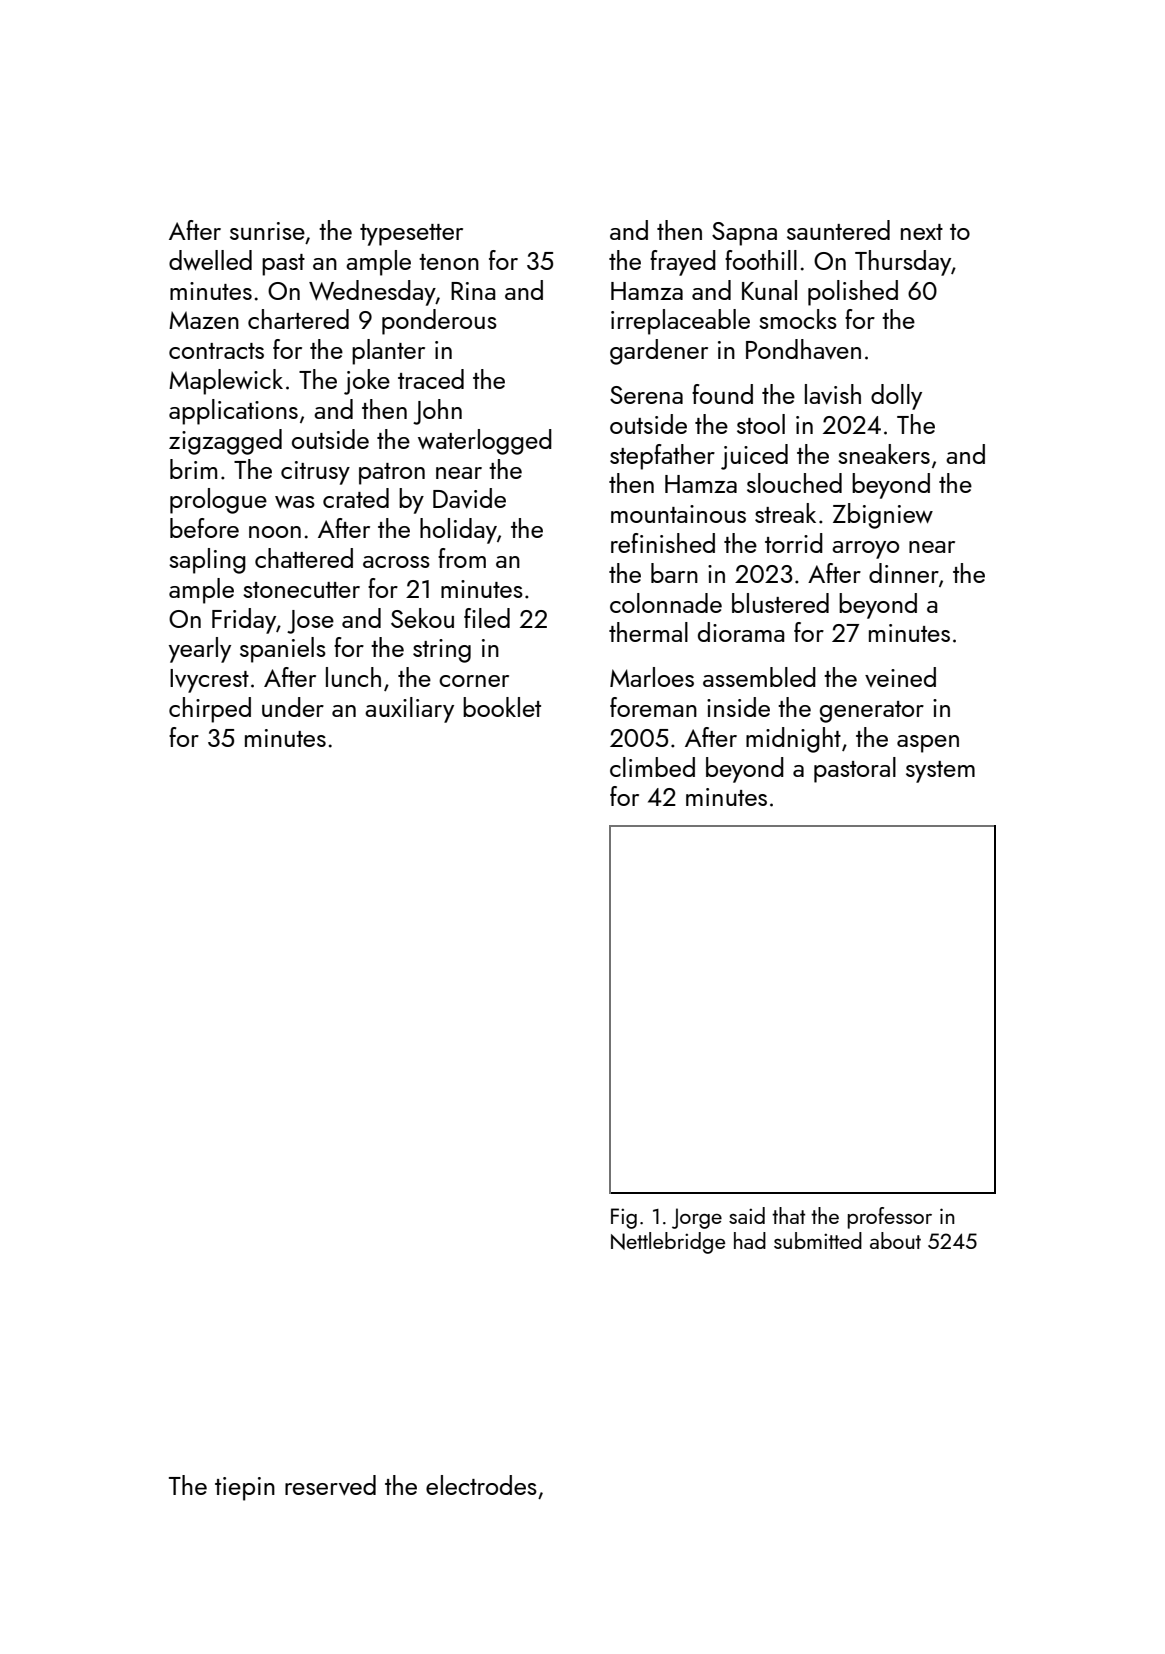  What do you see at coordinates (722, 394) in the screenshot?
I see `found` at bounding box center [722, 394].
